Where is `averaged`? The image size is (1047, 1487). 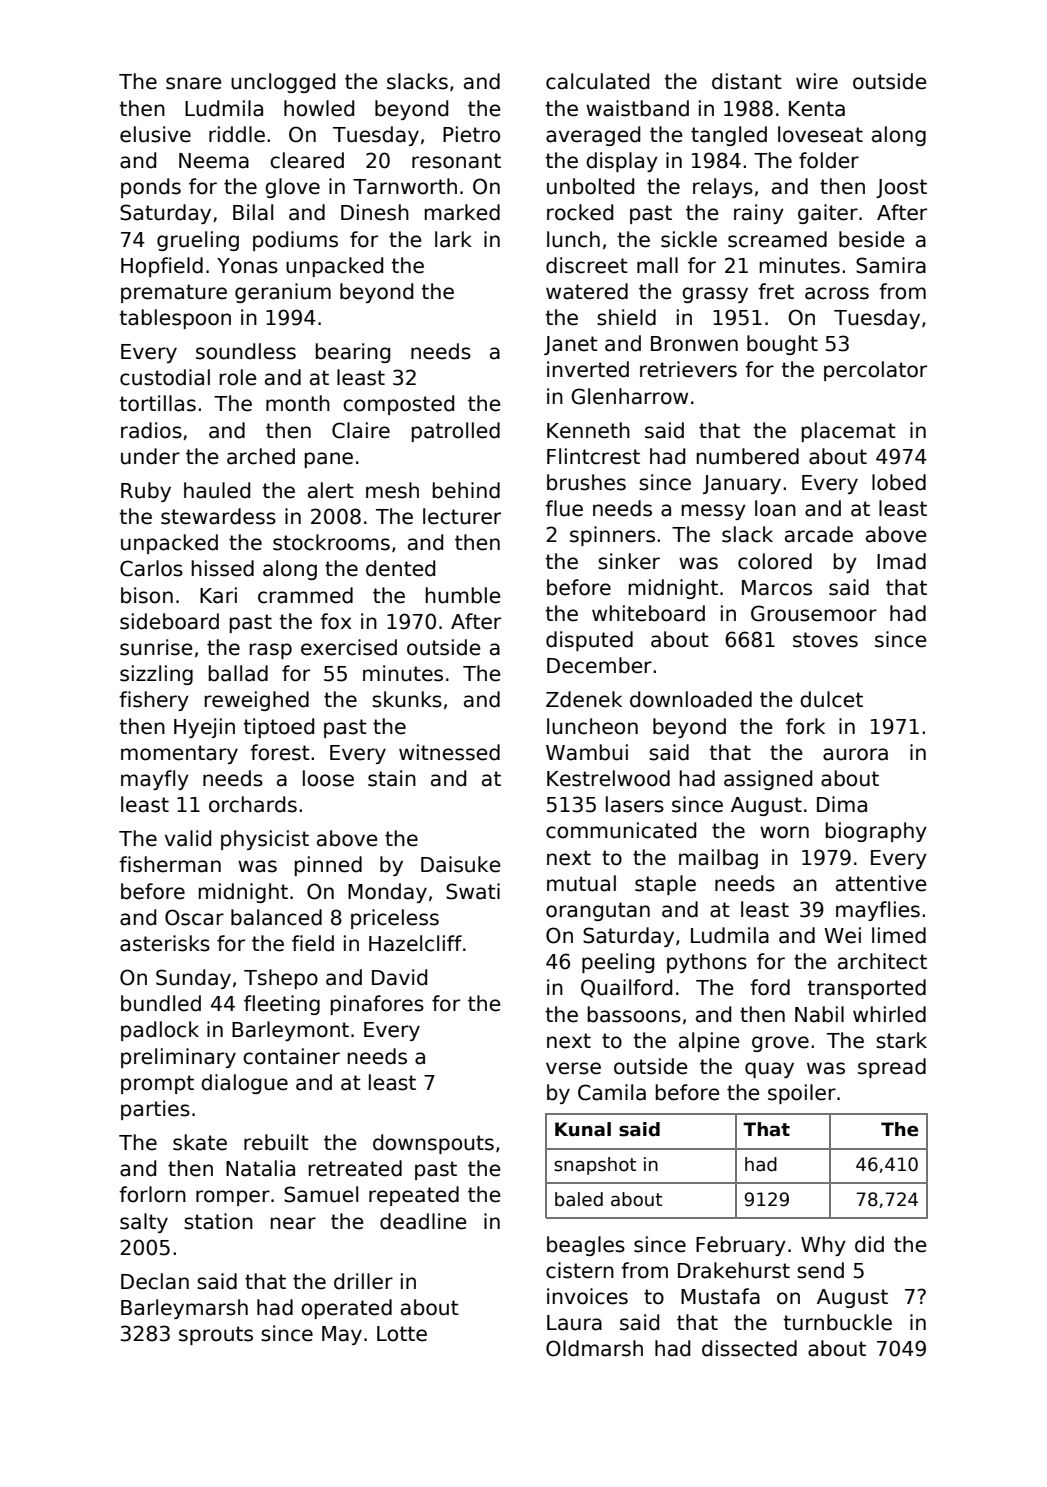
averaged is located at coordinates (593, 136).
